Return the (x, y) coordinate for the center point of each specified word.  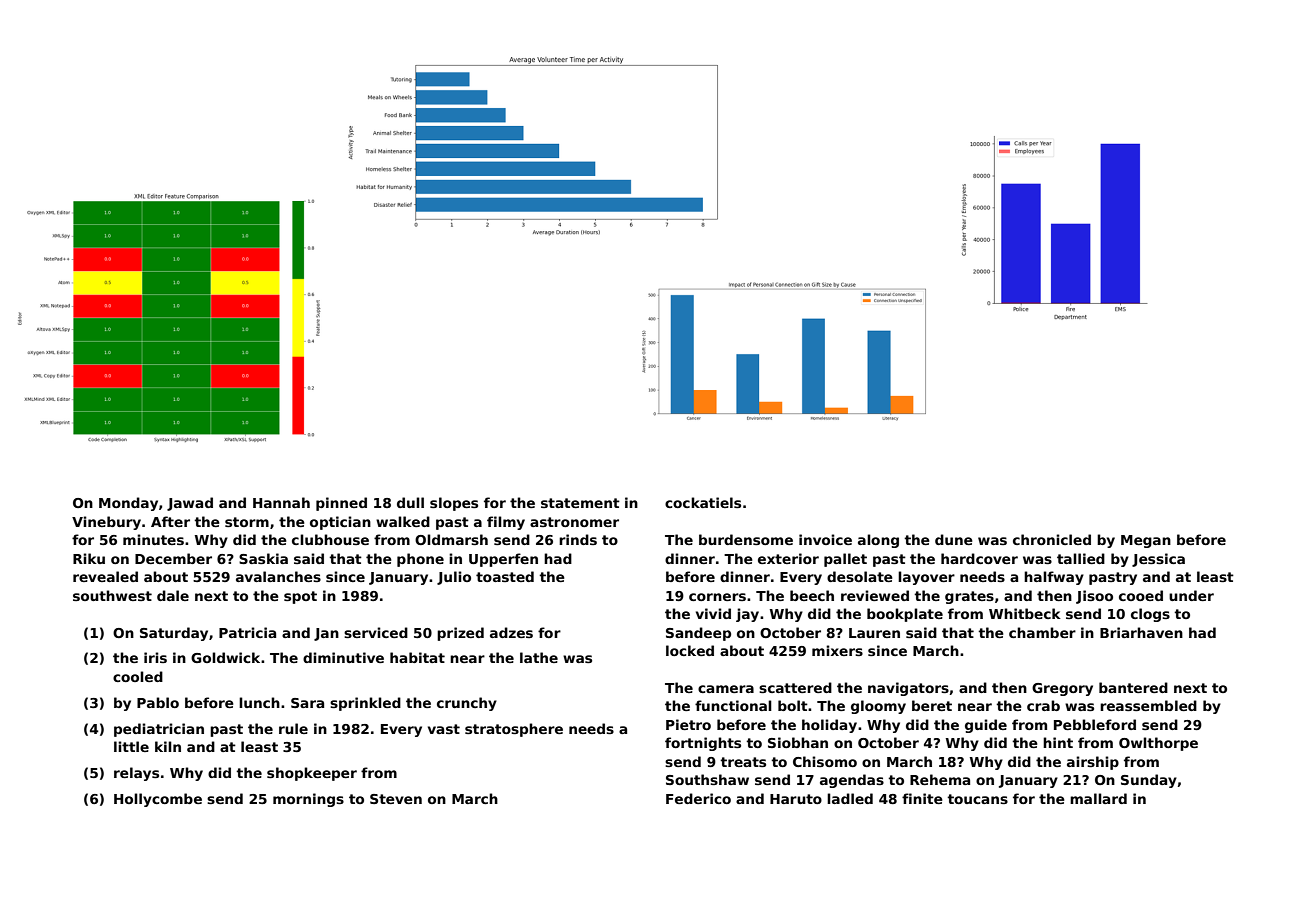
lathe (539, 657)
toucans (977, 799)
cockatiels (703, 502)
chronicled (1052, 539)
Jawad (190, 504)
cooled (138, 676)
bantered (1133, 687)
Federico (698, 798)
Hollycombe (158, 800)
